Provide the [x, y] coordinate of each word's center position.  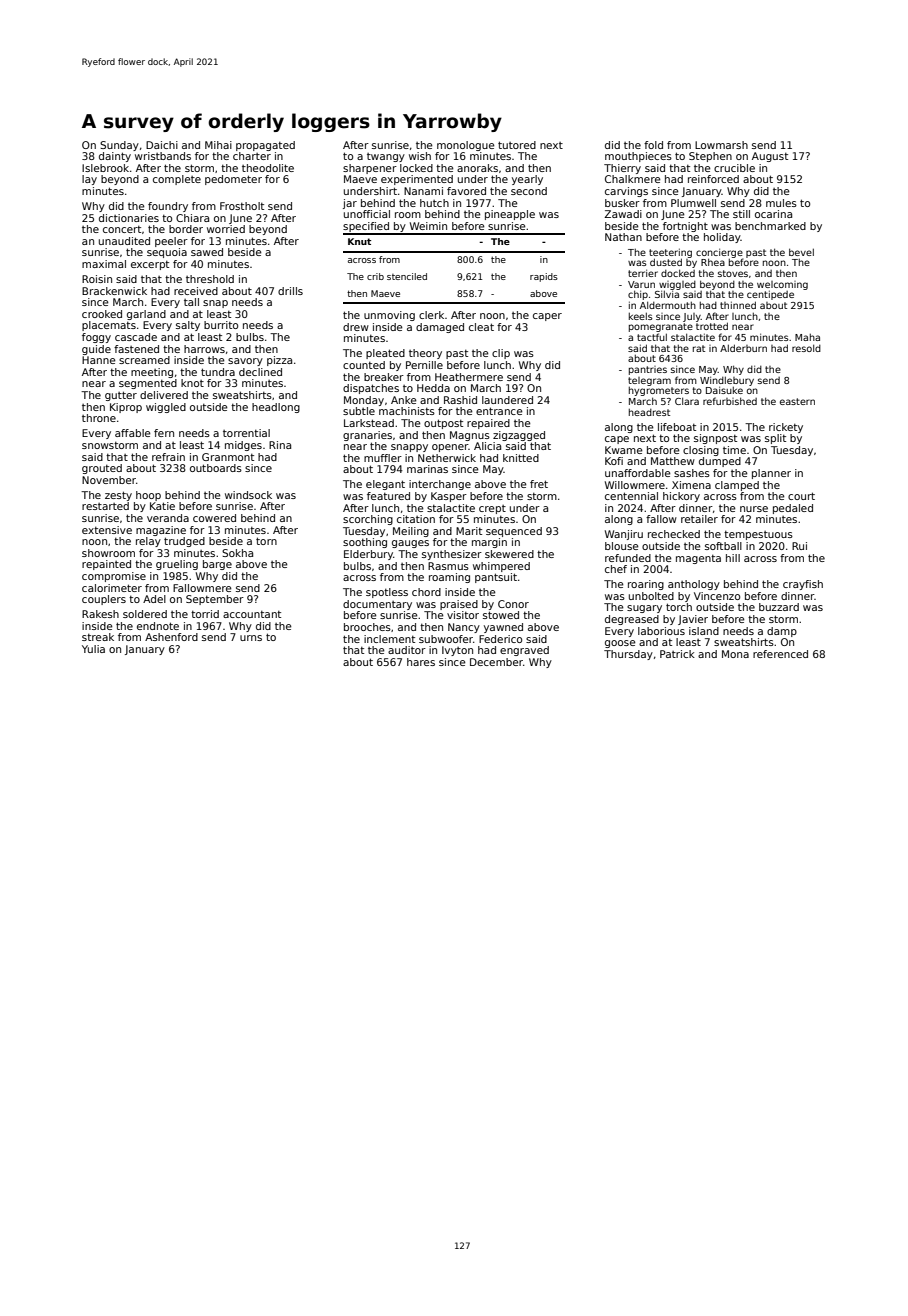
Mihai [218, 145]
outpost [443, 424]
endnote [158, 626]
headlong [276, 408]
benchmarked [770, 226]
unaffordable [638, 473]
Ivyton [457, 651]
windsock [248, 495]
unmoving [389, 316]
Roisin [97, 279]
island [704, 631]
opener [450, 448]
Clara [687, 401]
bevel [801, 252]
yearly [527, 180]
